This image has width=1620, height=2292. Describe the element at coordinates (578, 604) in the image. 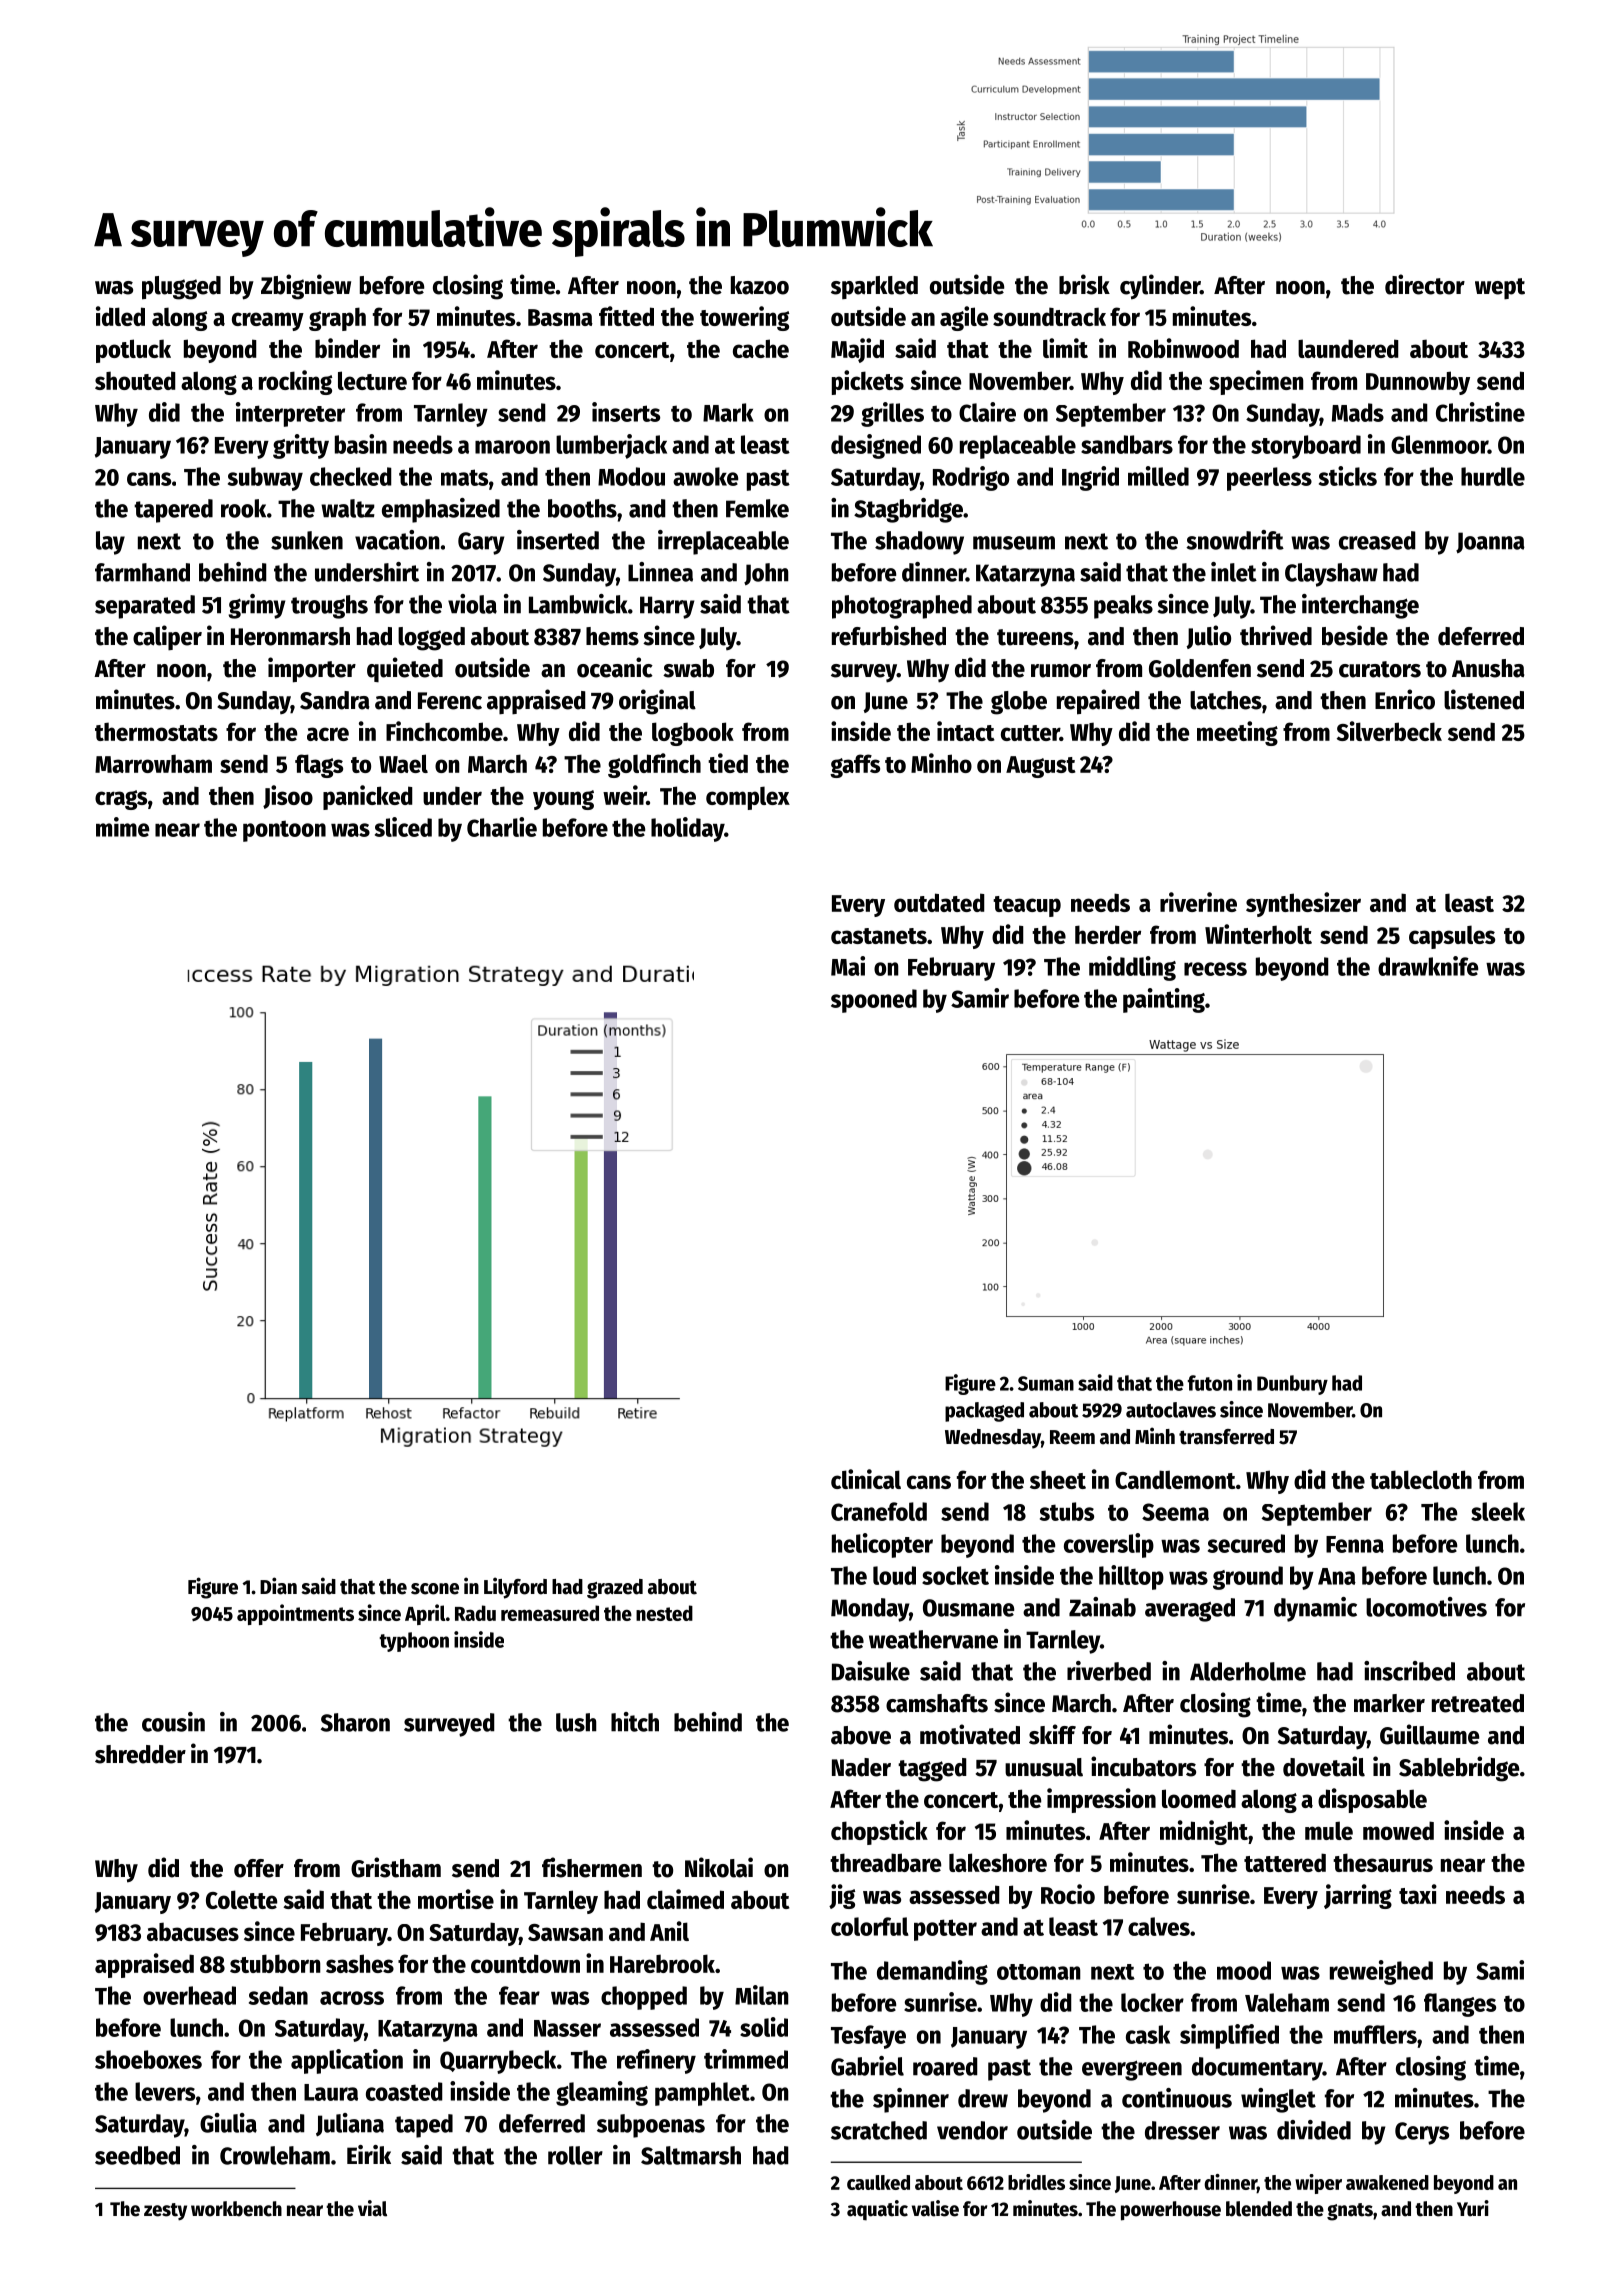

I see `Lambwick` at that location.
